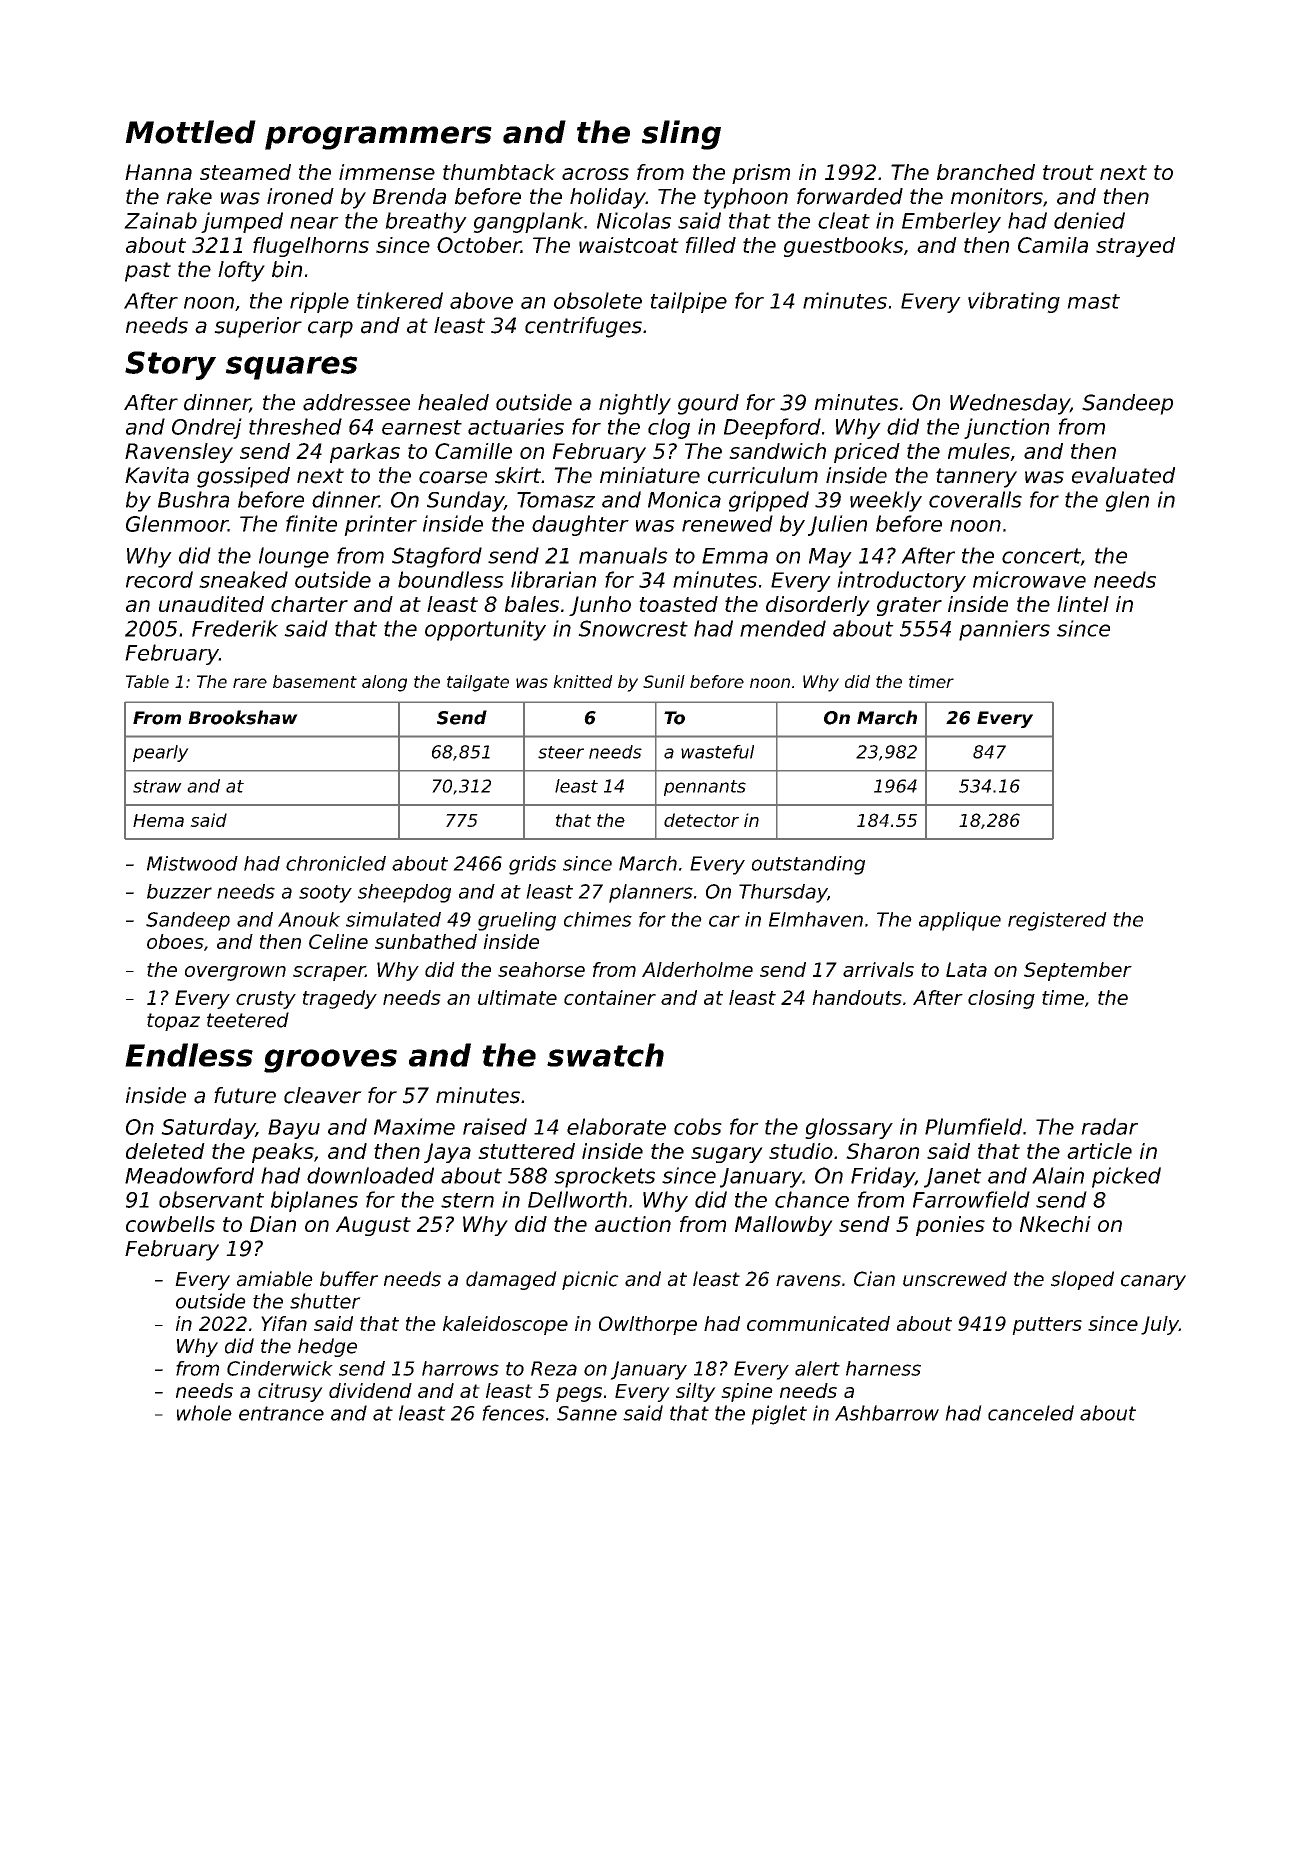 This screenshot has height=1857, width=1313. What do you see at coordinates (528, 222) in the screenshot?
I see `gangplank` at bounding box center [528, 222].
